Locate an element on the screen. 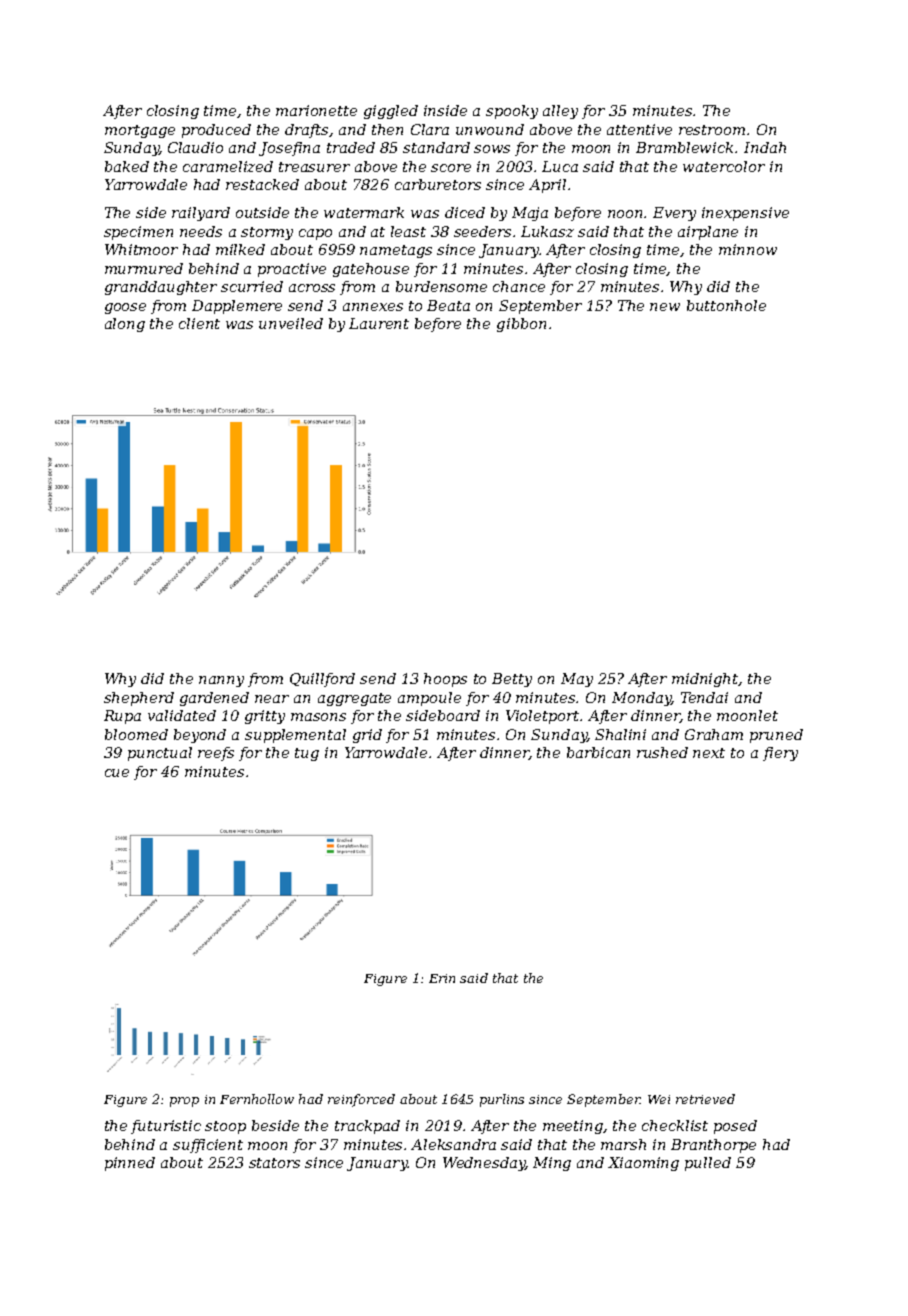 This screenshot has width=908, height=1316. client is located at coordinates (199, 323).
